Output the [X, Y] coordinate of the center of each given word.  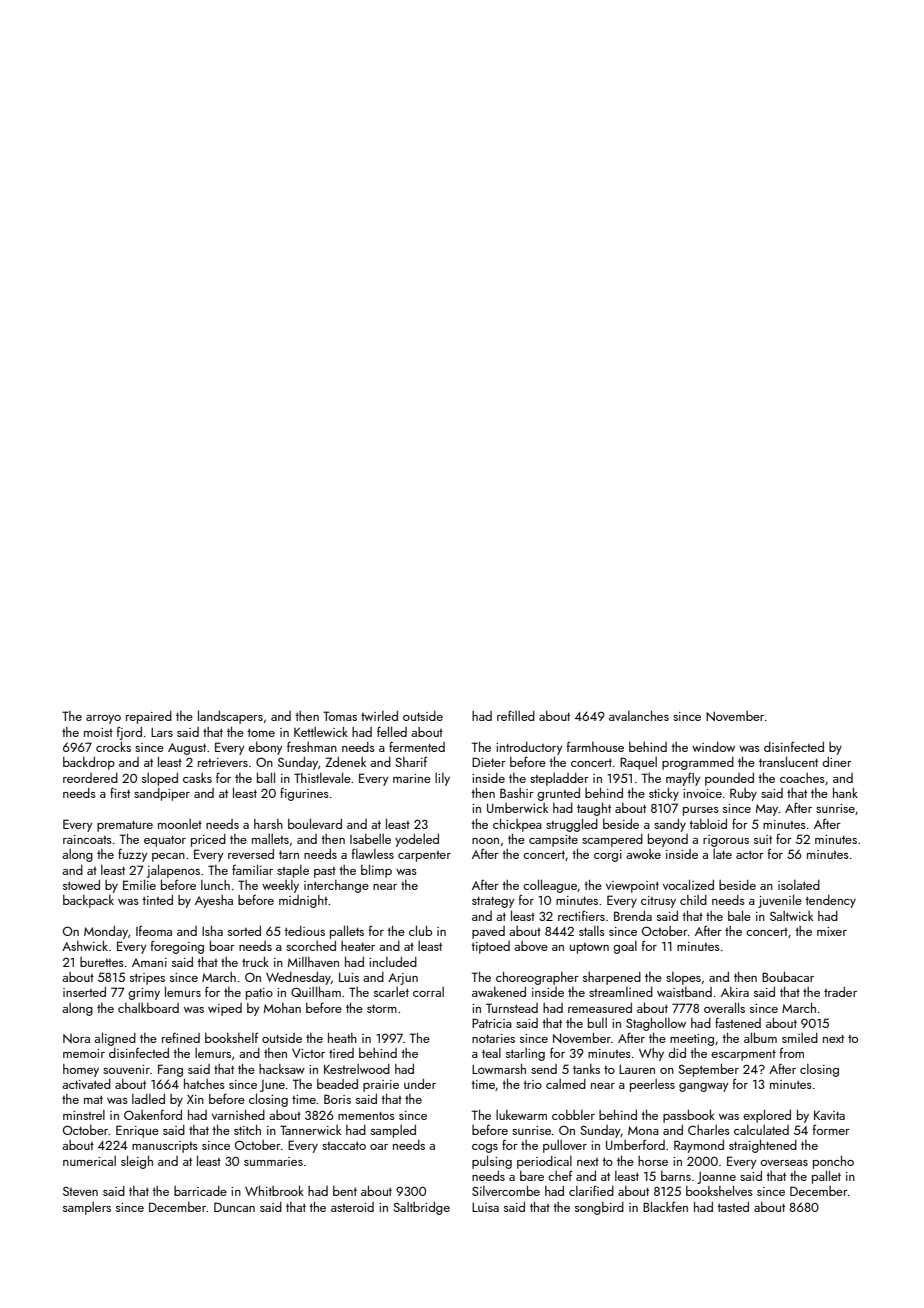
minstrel [84, 1115]
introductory [529, 748]
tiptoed [490, 947]
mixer [832, 931]
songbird [599, 1208]
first [120, 792]
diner [837, 762]
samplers [87, 1208]
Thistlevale [322, 777]
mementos [366, 1115]
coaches [802, 778]
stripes [147, 979]
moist [98, 732]
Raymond [699, 1146]
